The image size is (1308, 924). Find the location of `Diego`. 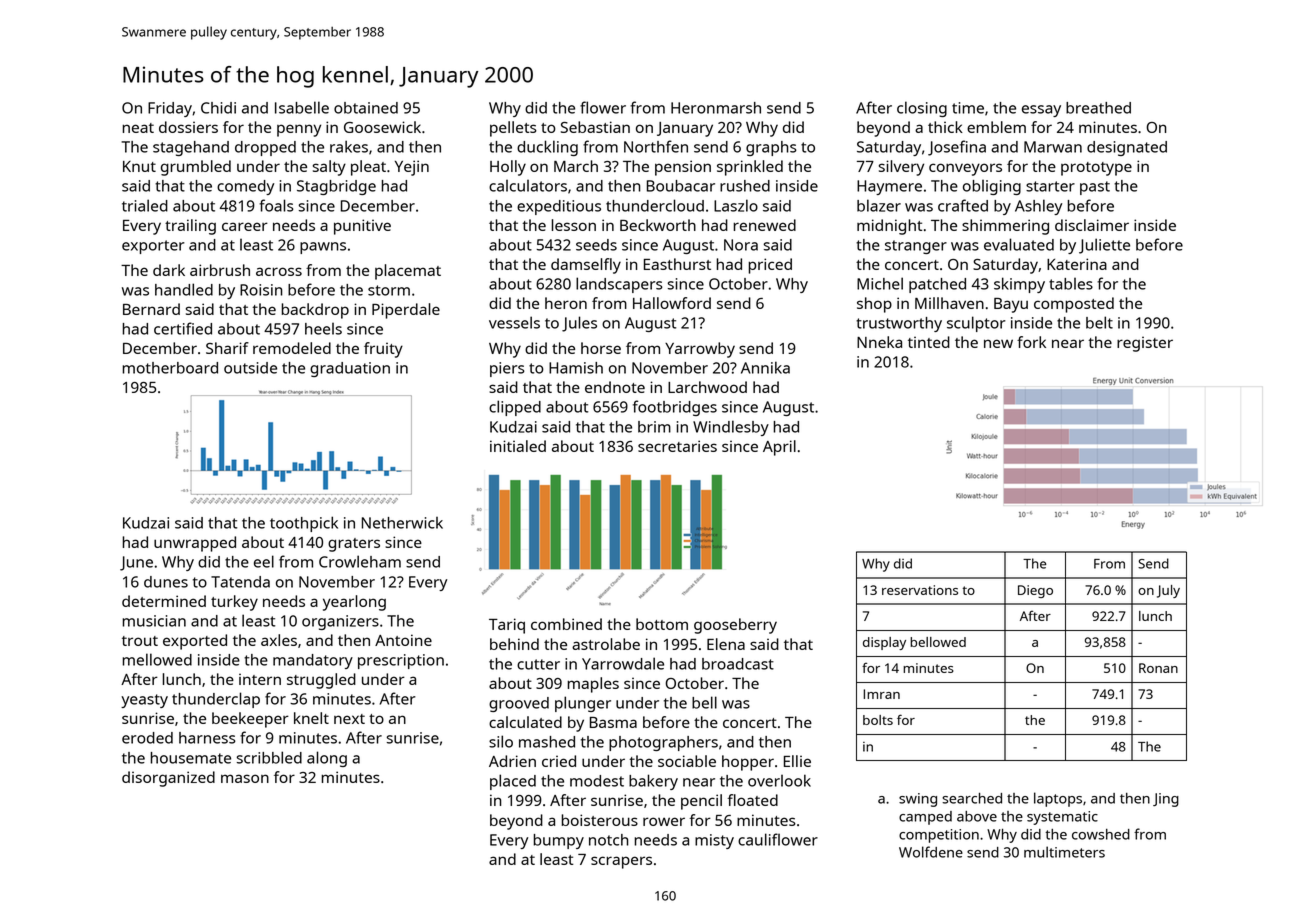

Diego is located at coordinates (1035, 591).
